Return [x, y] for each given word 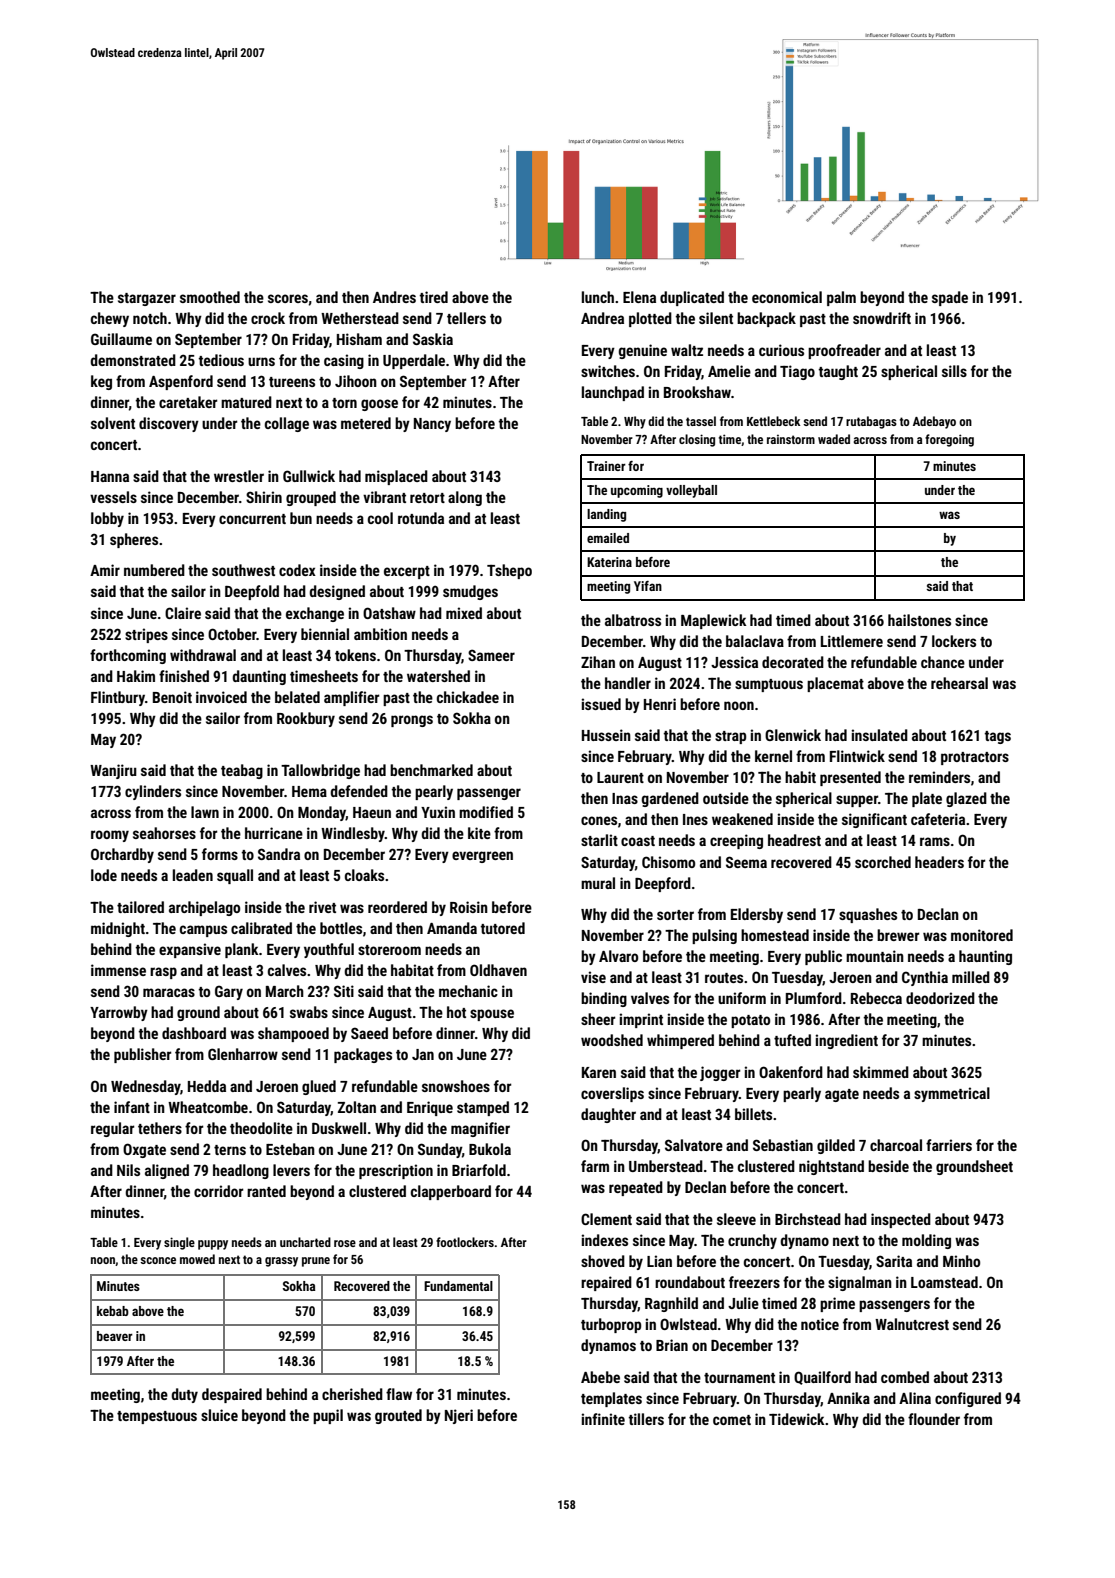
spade [950, 298]
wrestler [239, 476]
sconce [158, 1260]
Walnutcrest [912, 1324]
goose [379, 405]
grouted [398, 1416]
